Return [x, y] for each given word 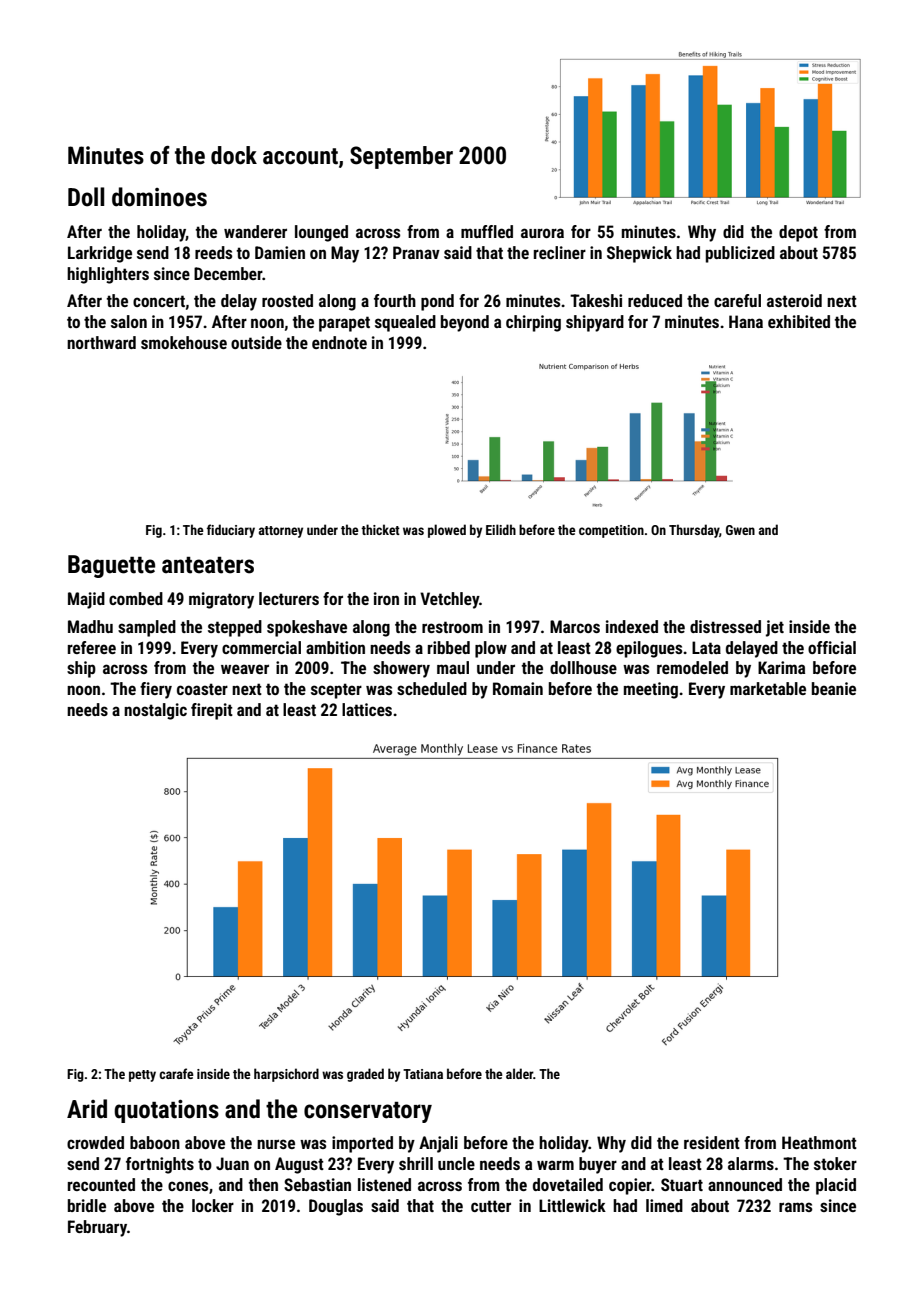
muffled [487, 231]
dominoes [159, 197]
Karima [781, 667]
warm [555, 1165]
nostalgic [155, 711]
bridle [87, 1205]
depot [798, 233]
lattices [367, 709]
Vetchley [449, 600]
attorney [281, 532]
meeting [651, 690]
